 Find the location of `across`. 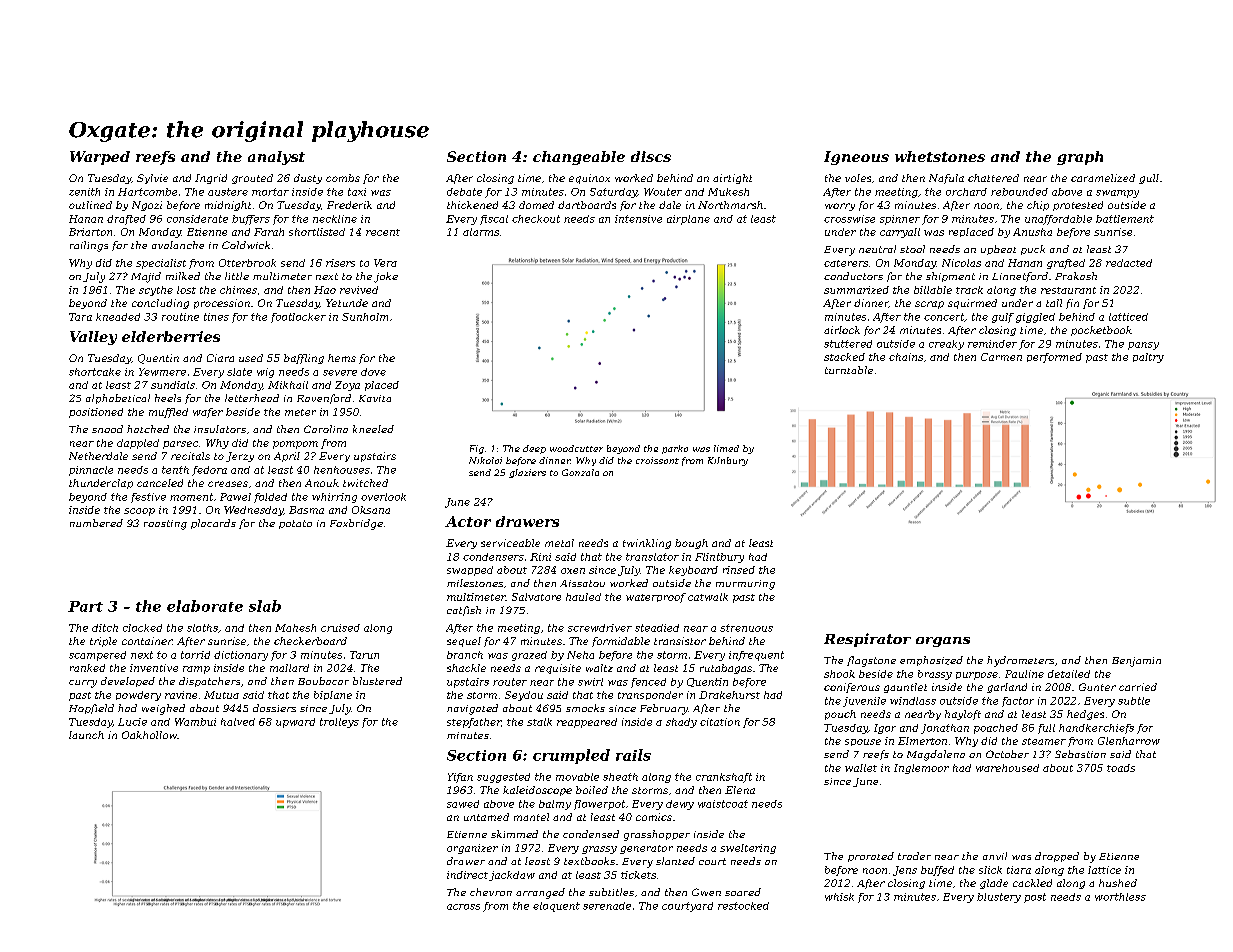

across is located at coordinates (463, 907).
